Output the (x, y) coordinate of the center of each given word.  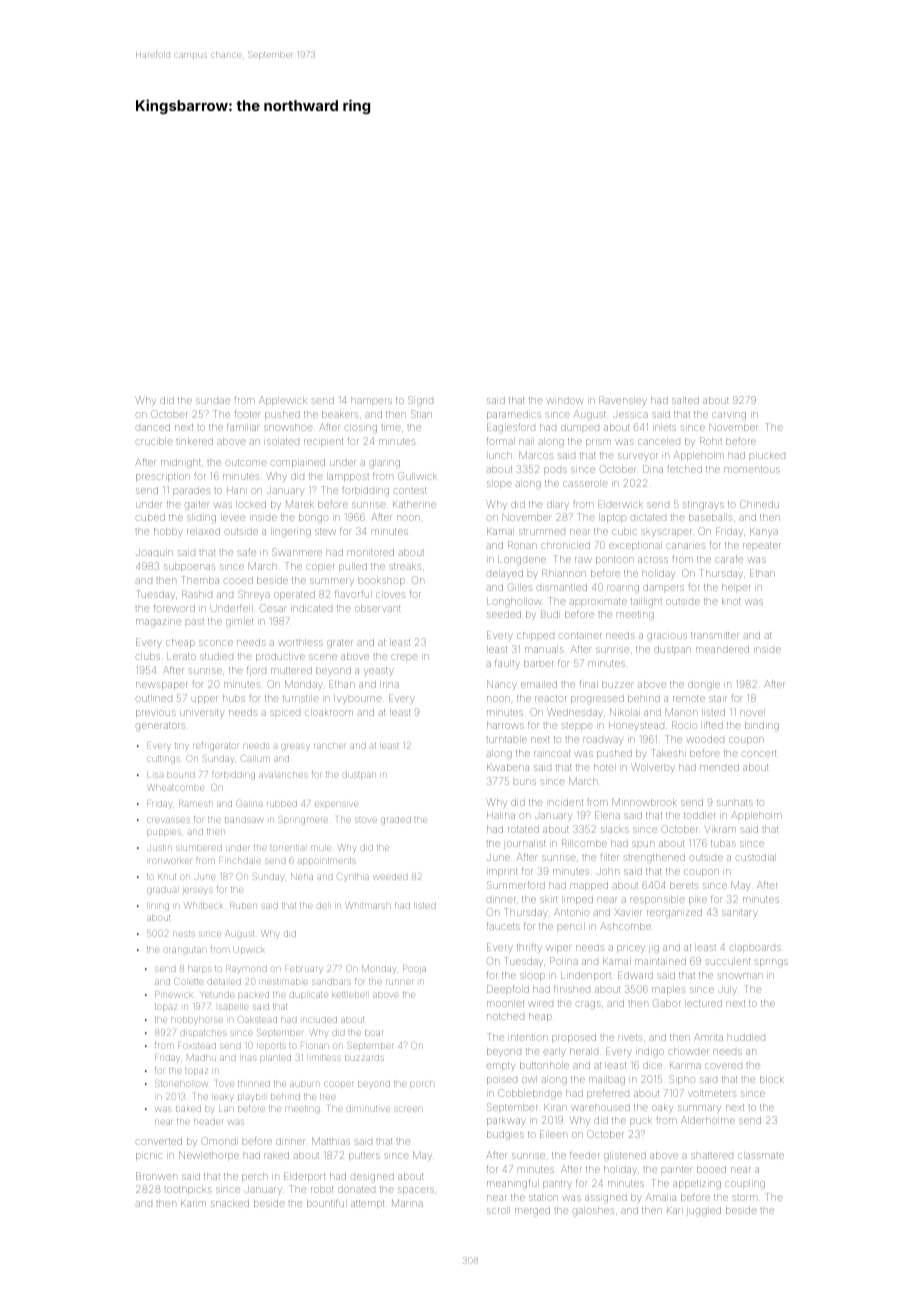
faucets (503, 926)
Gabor (667, 1003)
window (565, 401)
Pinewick (174, 994)
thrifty (529, 947)
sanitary (739, 913)
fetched (684, 469)
